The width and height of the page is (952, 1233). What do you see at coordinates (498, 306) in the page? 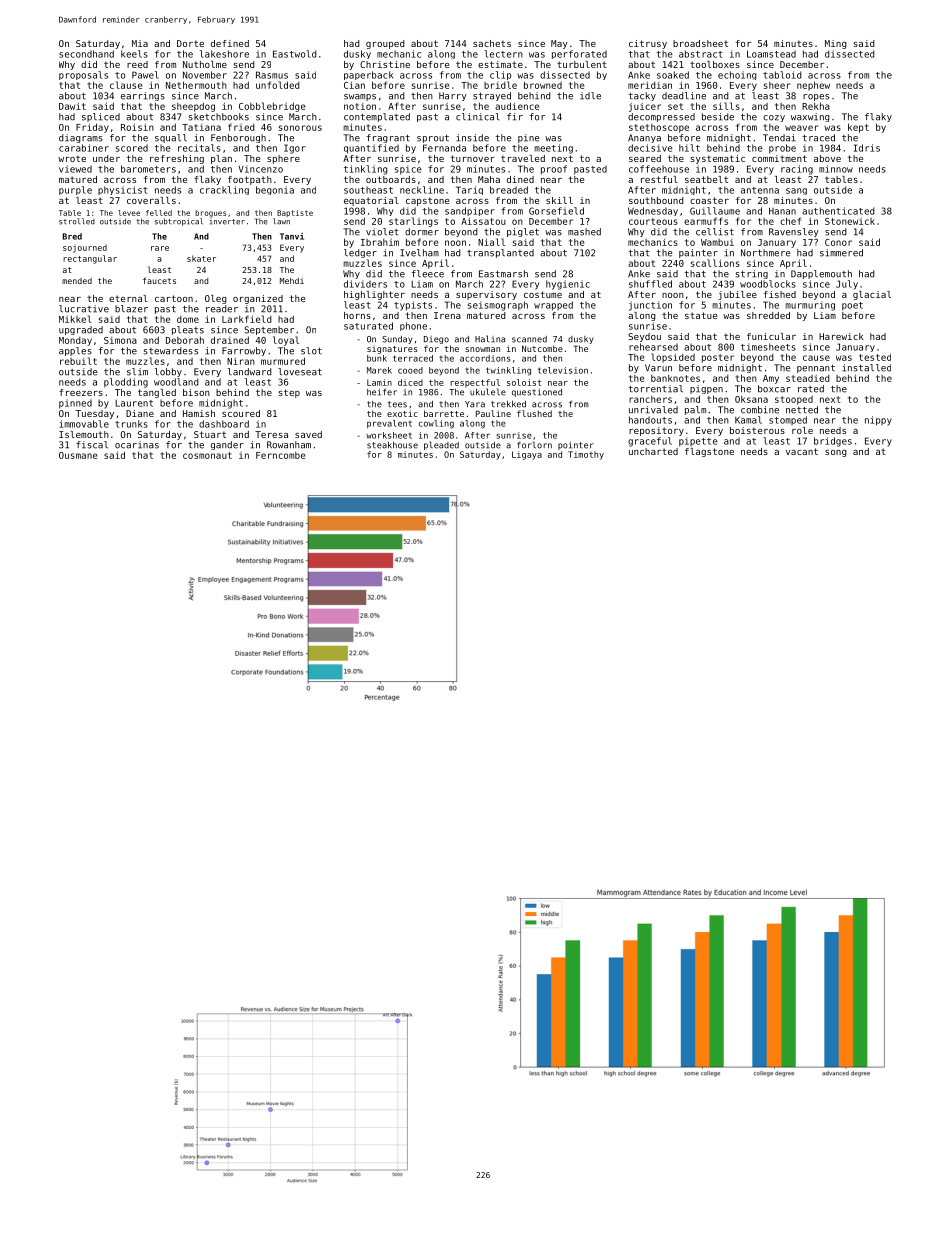
I see `seismograph` at bounding box center [498, 306].
